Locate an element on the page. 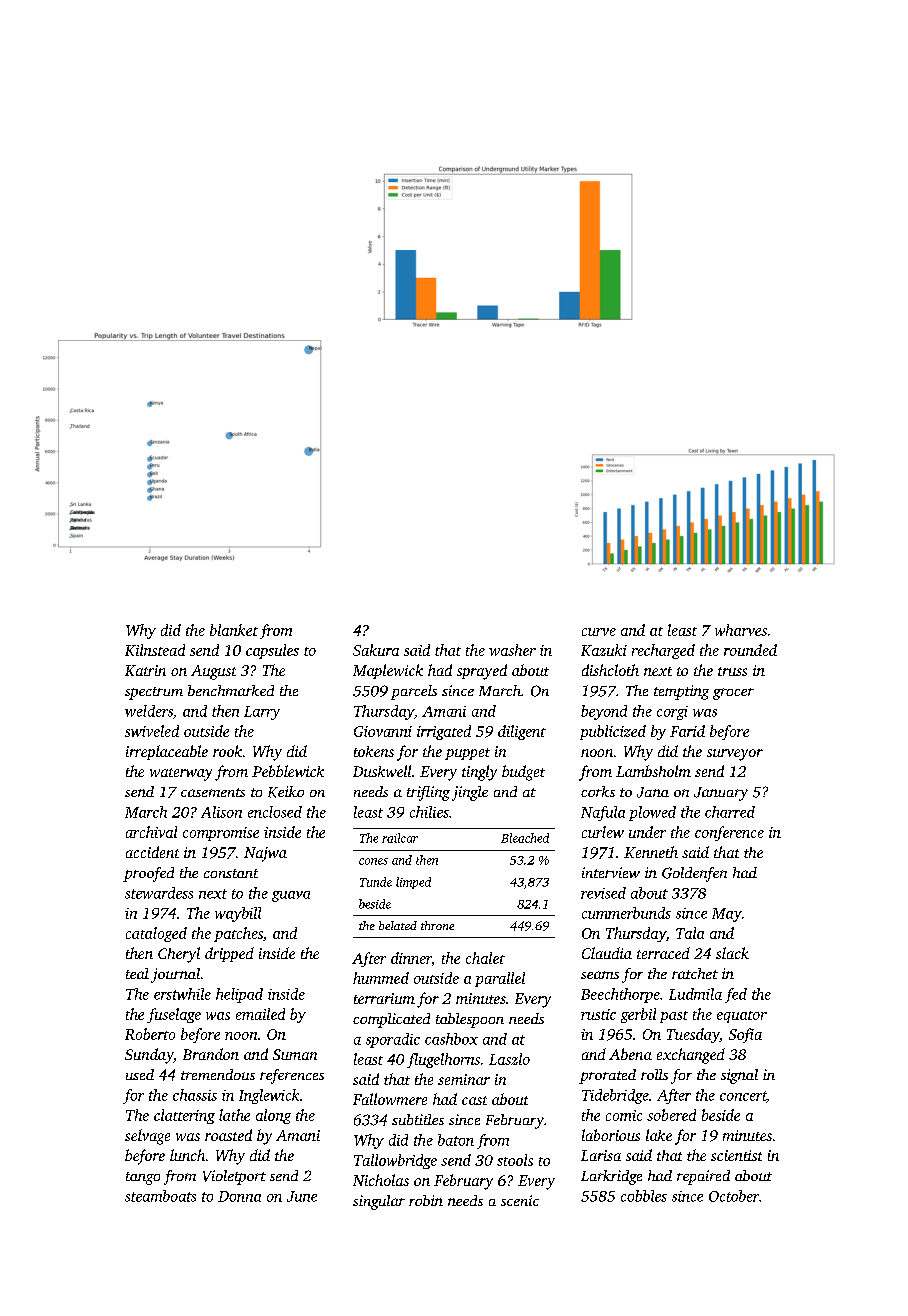 The width and height of the page is (908, 1316). baton is located at coordinates (456, 1140).
